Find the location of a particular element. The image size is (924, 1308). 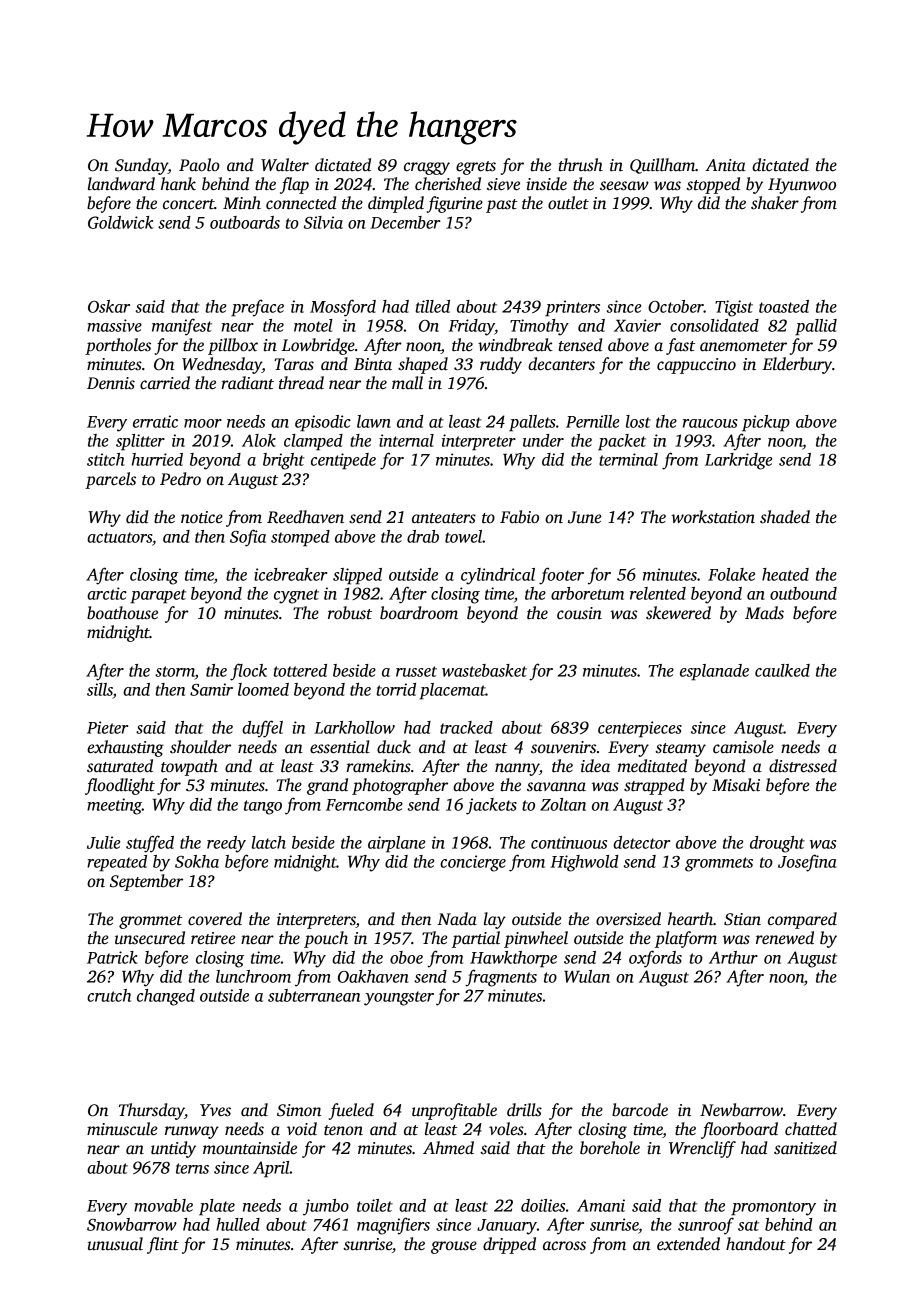

hank is located at coordinates (178, 184).
